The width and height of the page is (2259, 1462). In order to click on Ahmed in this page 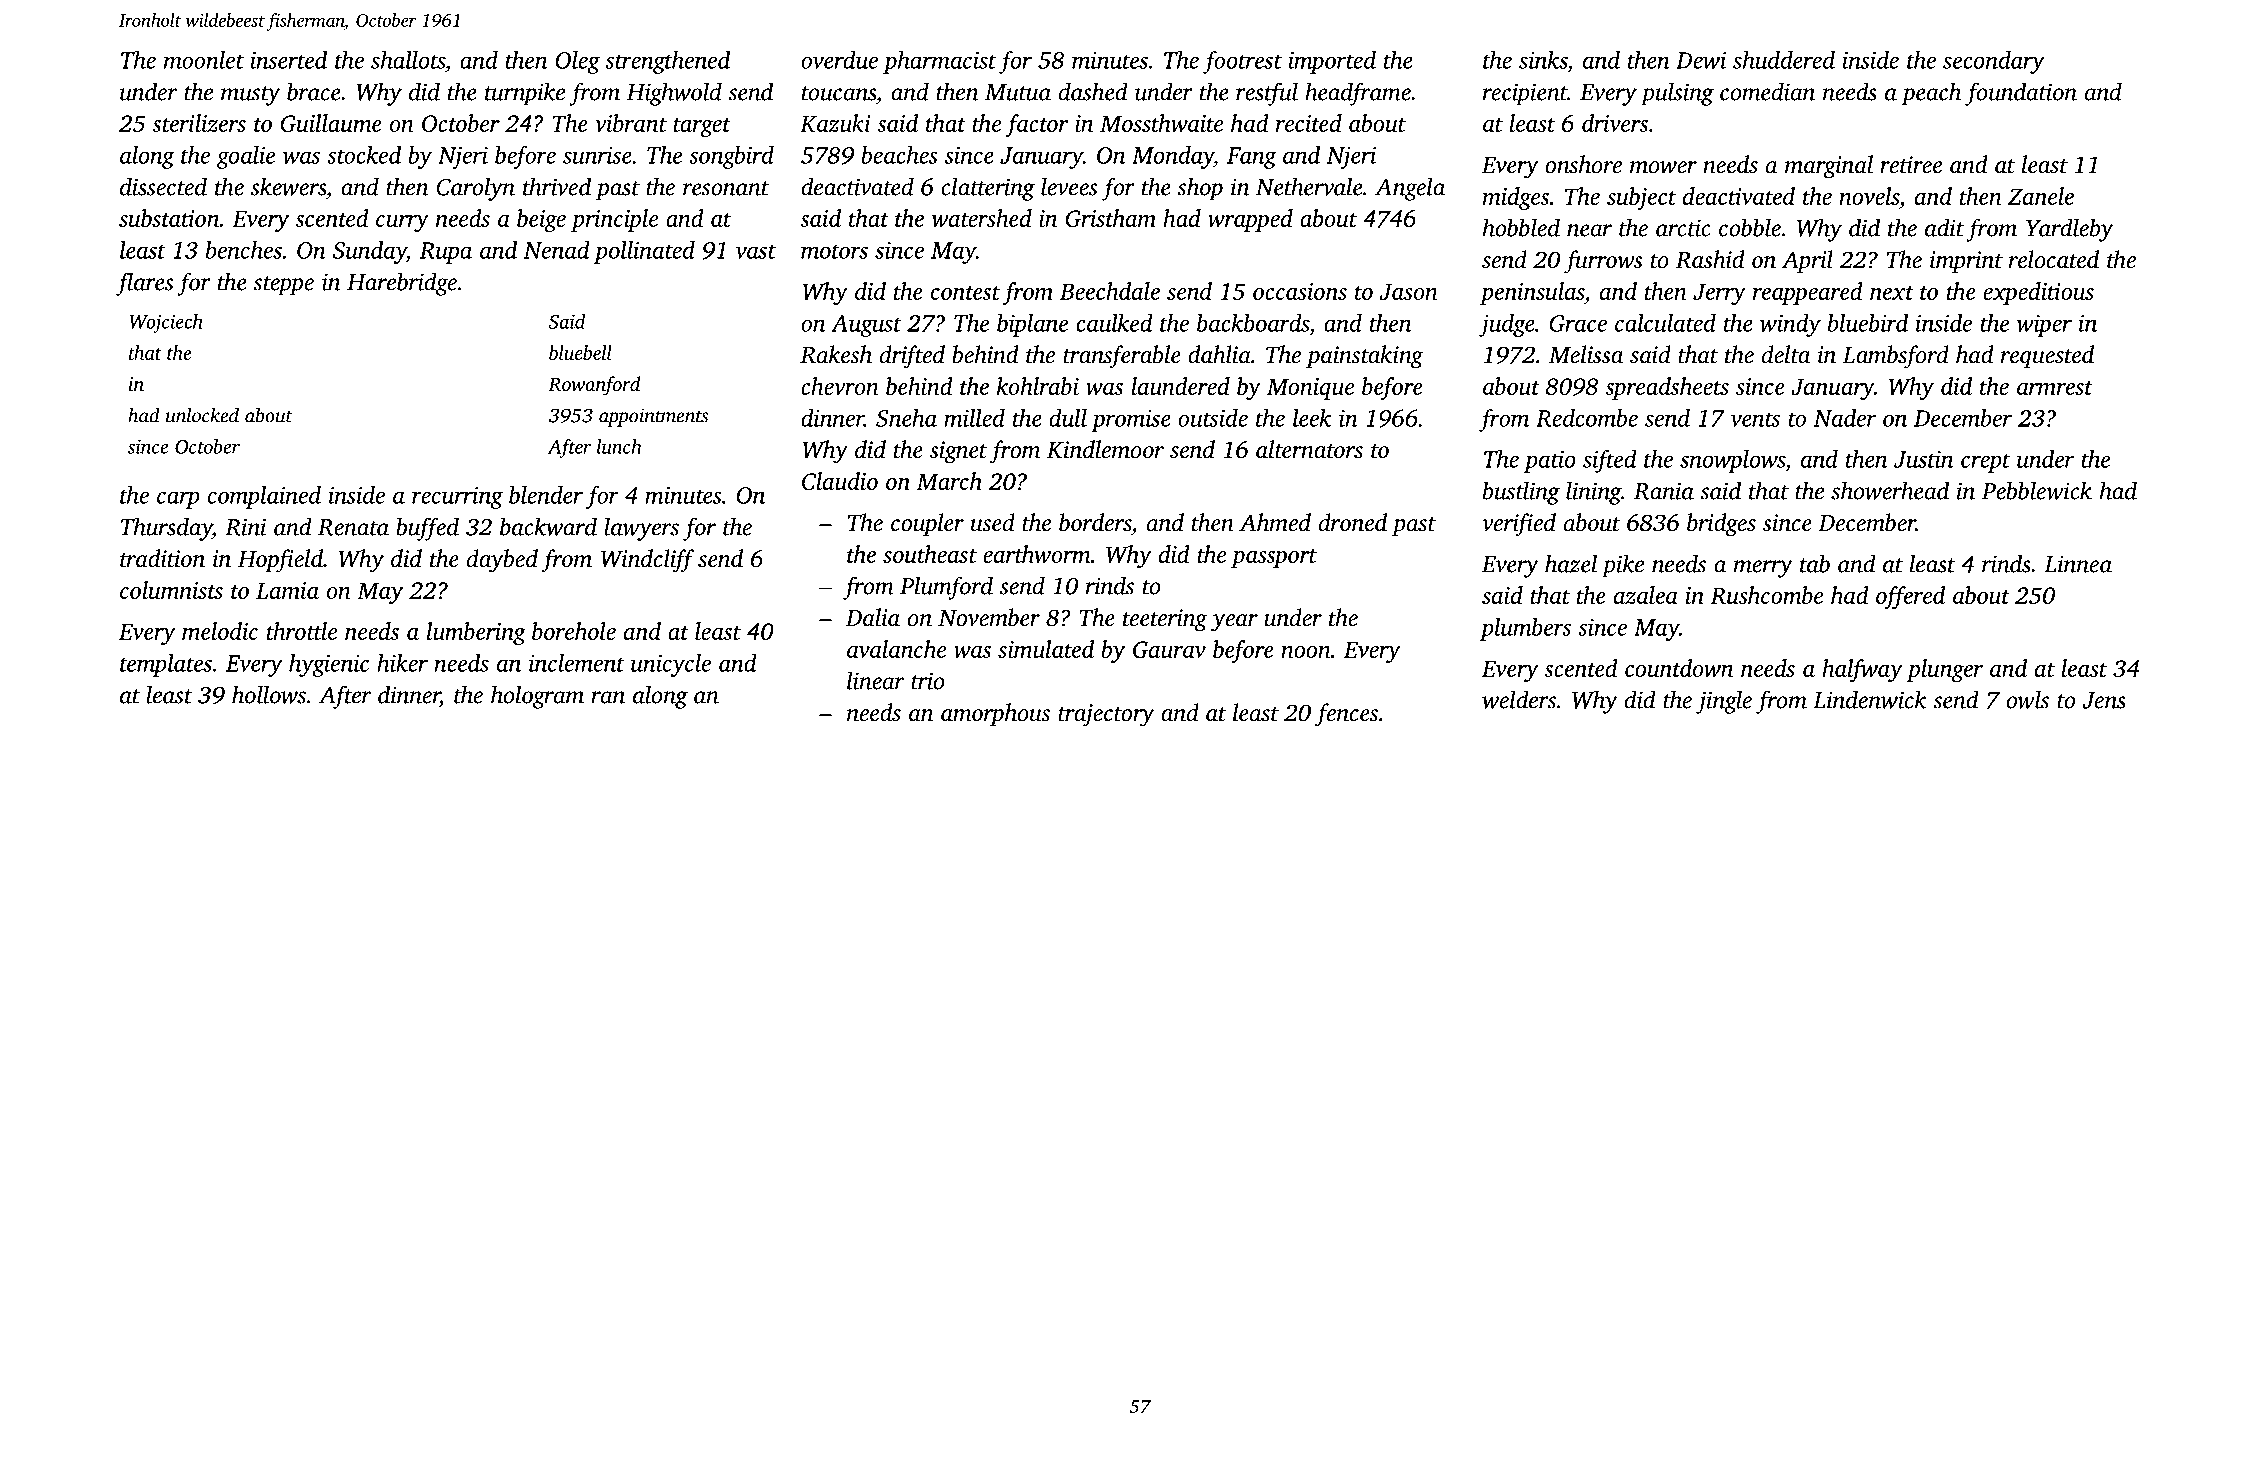, I will do `click(1275, 522)`.
